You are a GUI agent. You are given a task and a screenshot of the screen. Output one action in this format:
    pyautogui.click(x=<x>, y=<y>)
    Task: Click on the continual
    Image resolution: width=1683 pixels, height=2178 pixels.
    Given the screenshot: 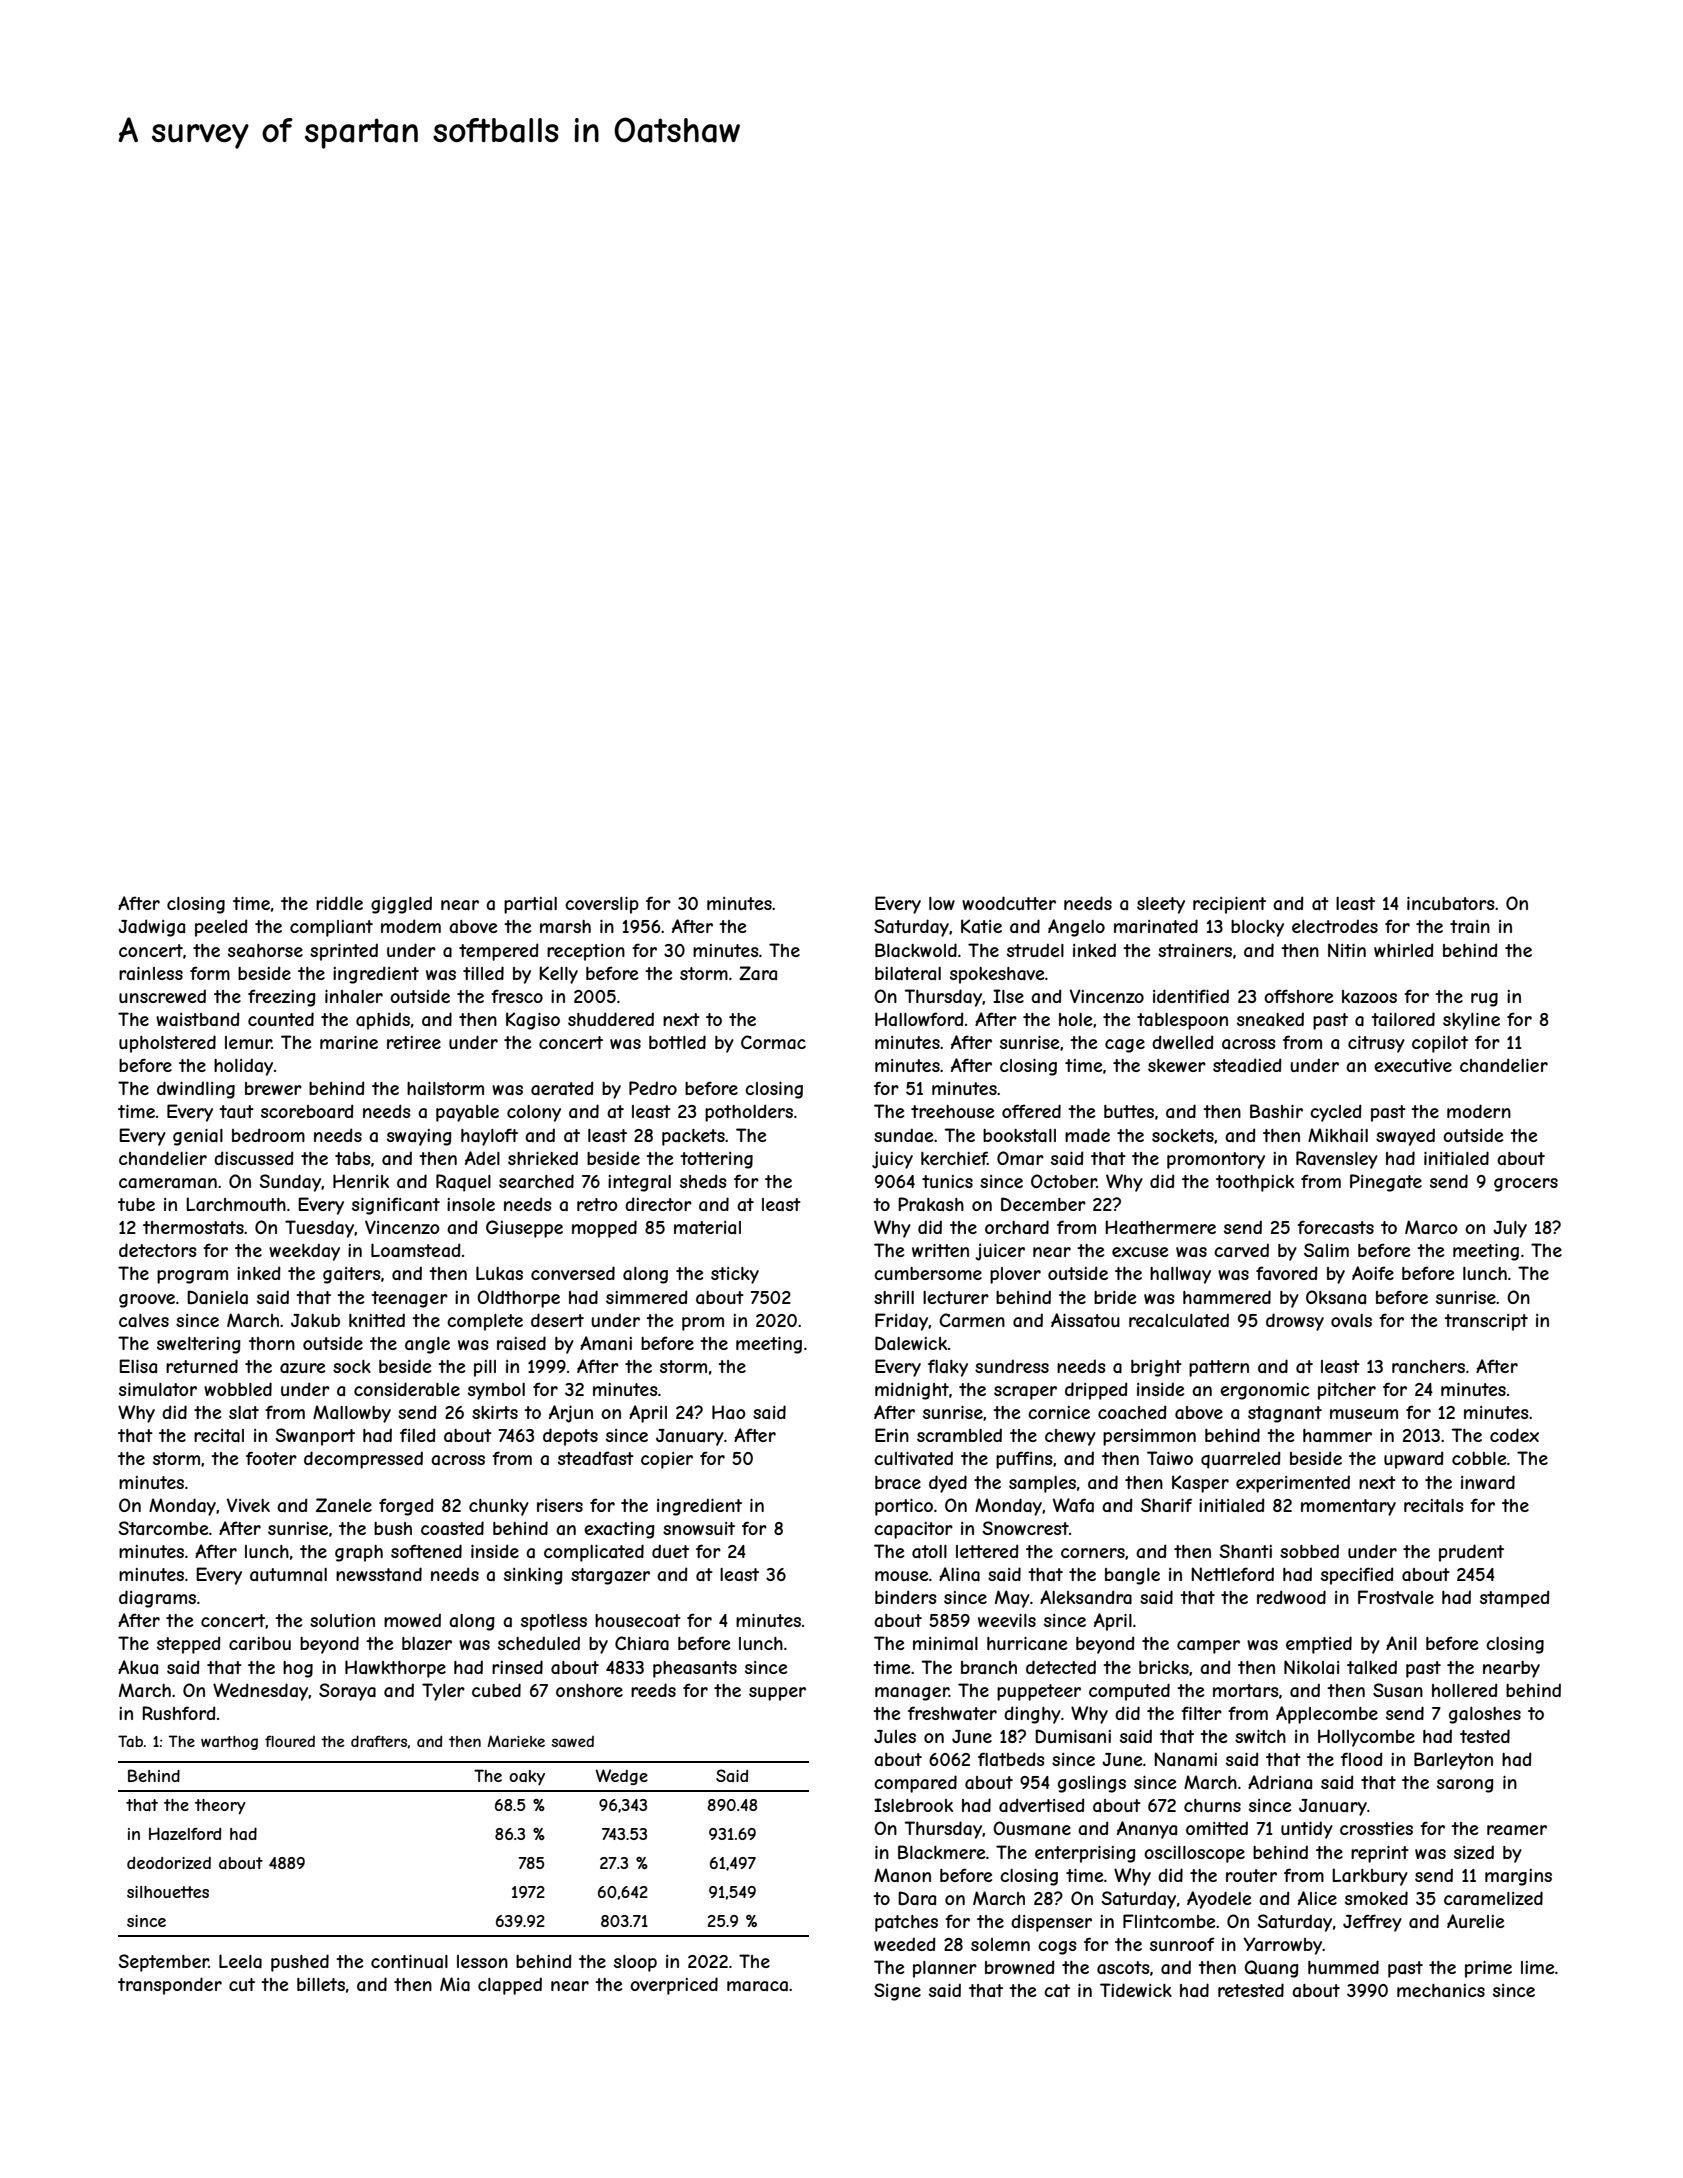 What is the action you would take?
    pyautogui.click(x=409, y=1961)
